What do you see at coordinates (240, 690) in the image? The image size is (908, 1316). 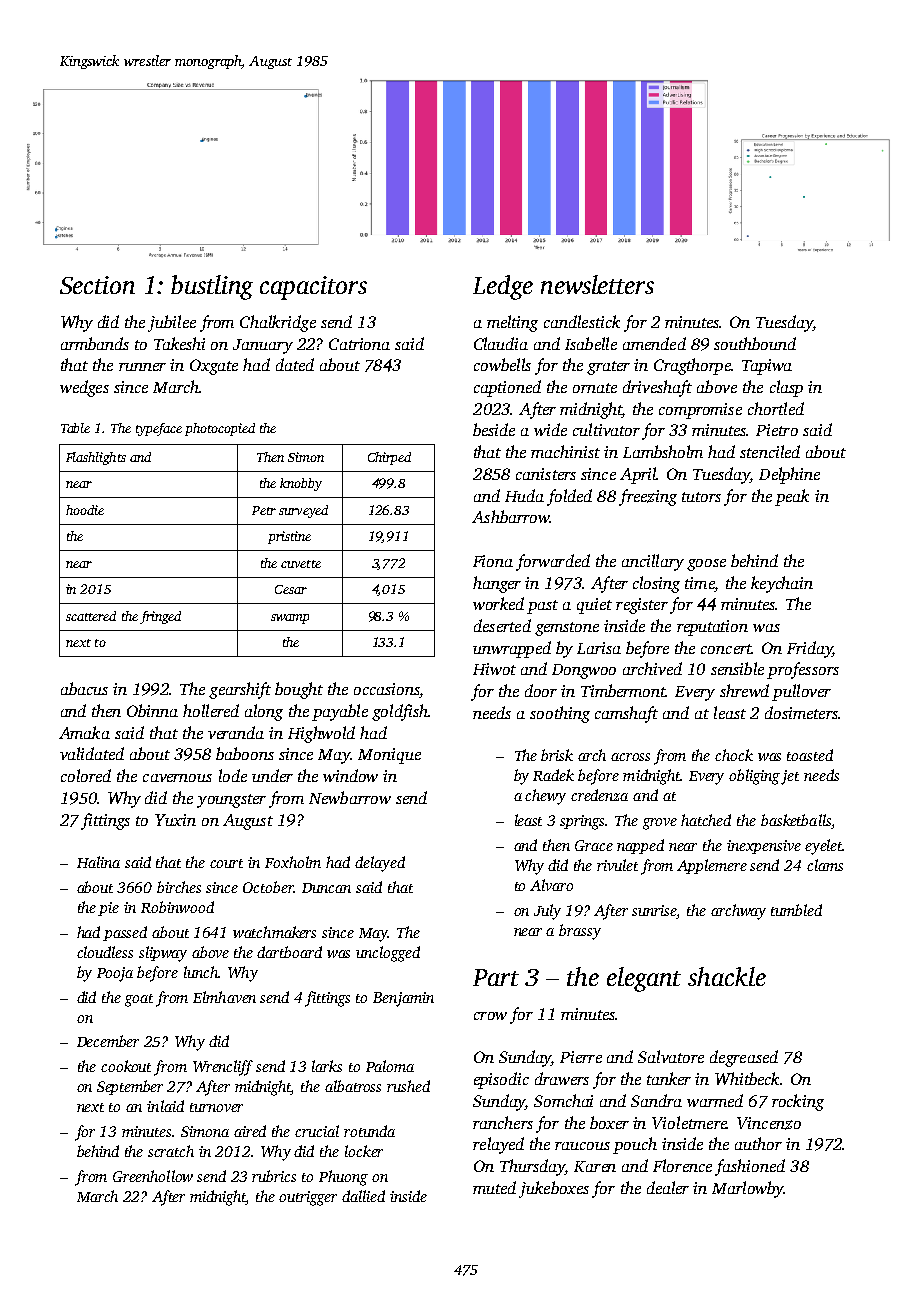 I see `gearshift` at bounding box center [240, 690].
